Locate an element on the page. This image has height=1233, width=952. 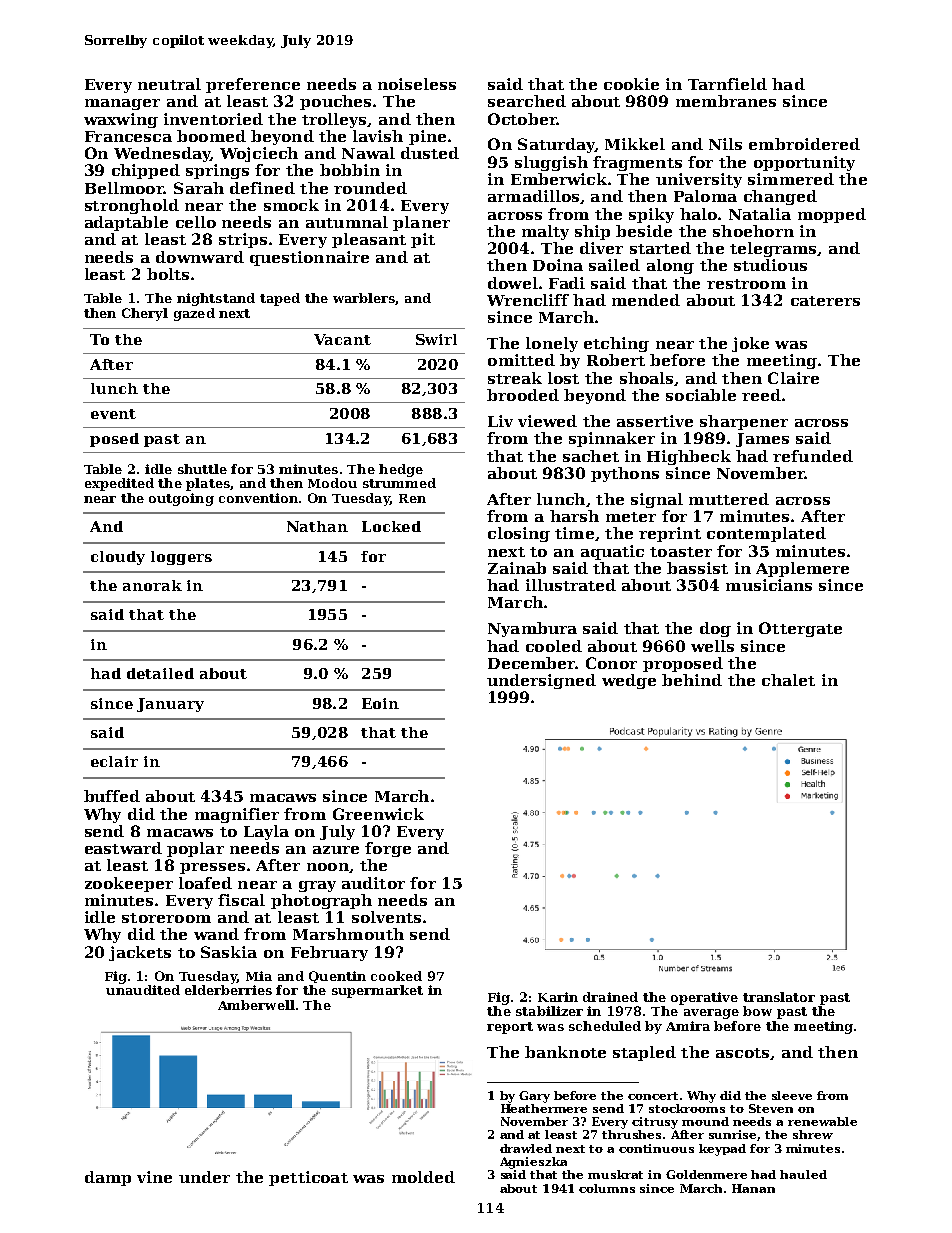
Bellmoor is located at coordinates (124, 188).
